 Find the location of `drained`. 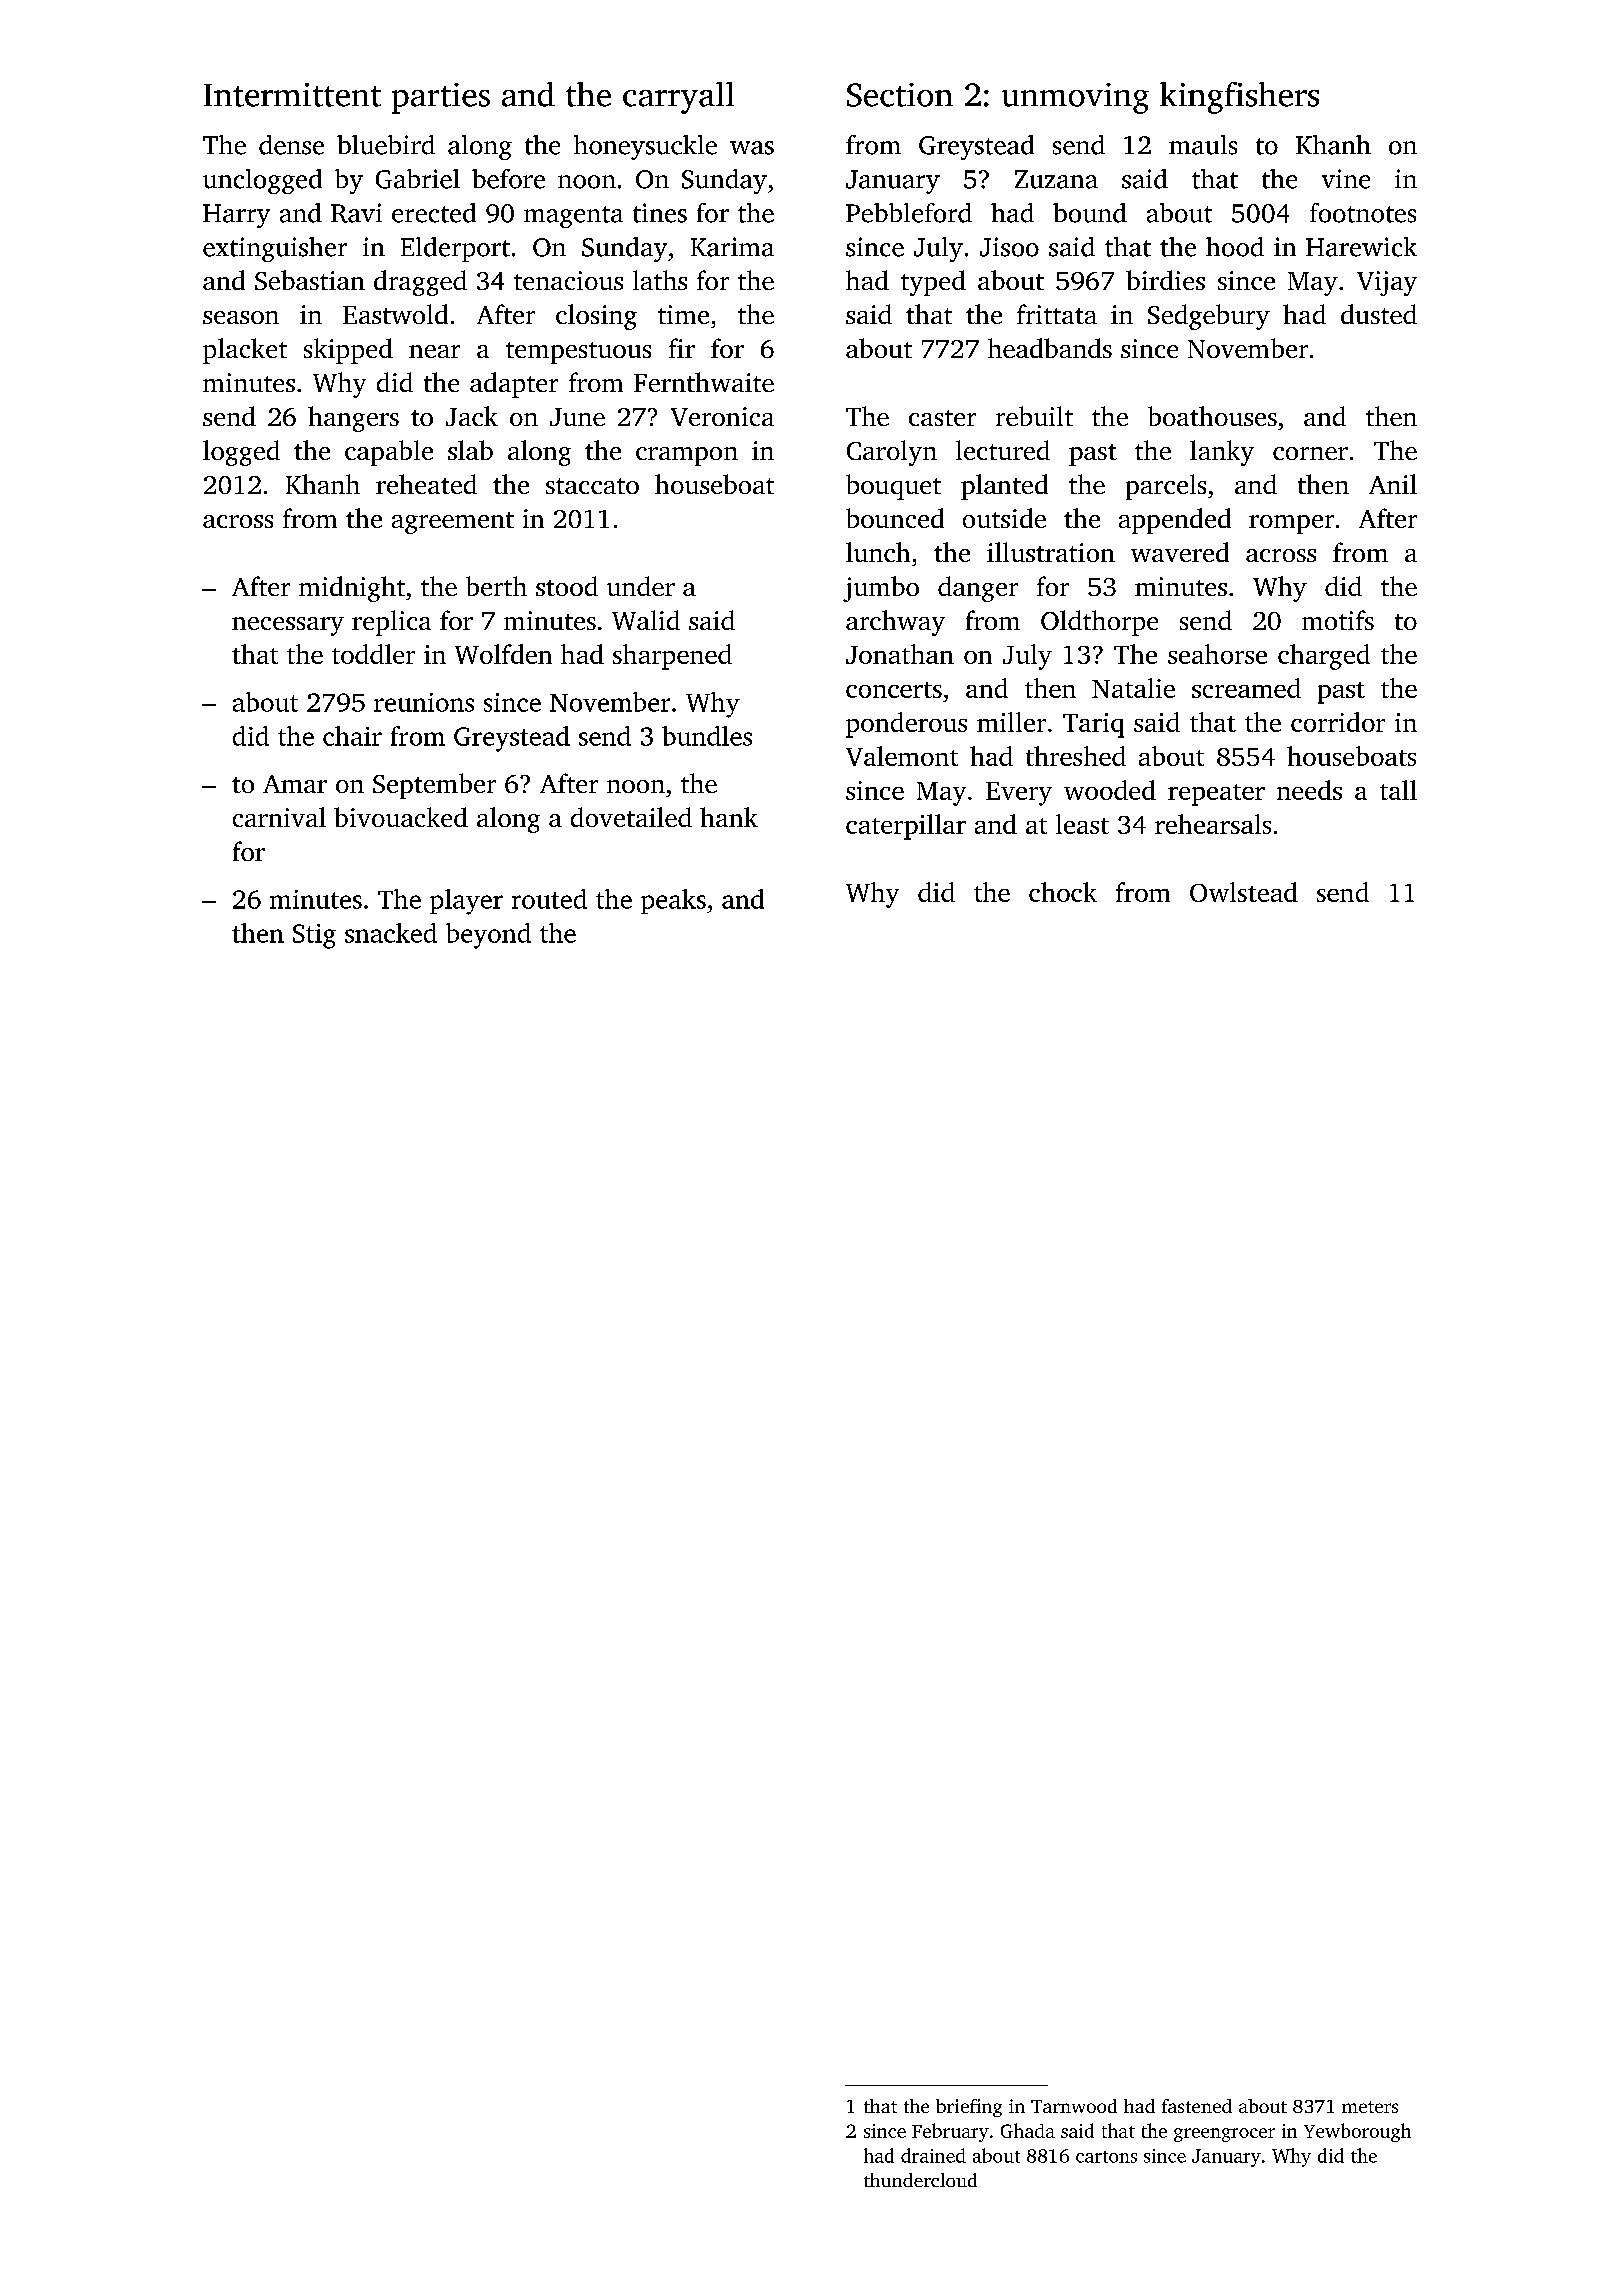

drained is located at coordinates (933, 2155).
